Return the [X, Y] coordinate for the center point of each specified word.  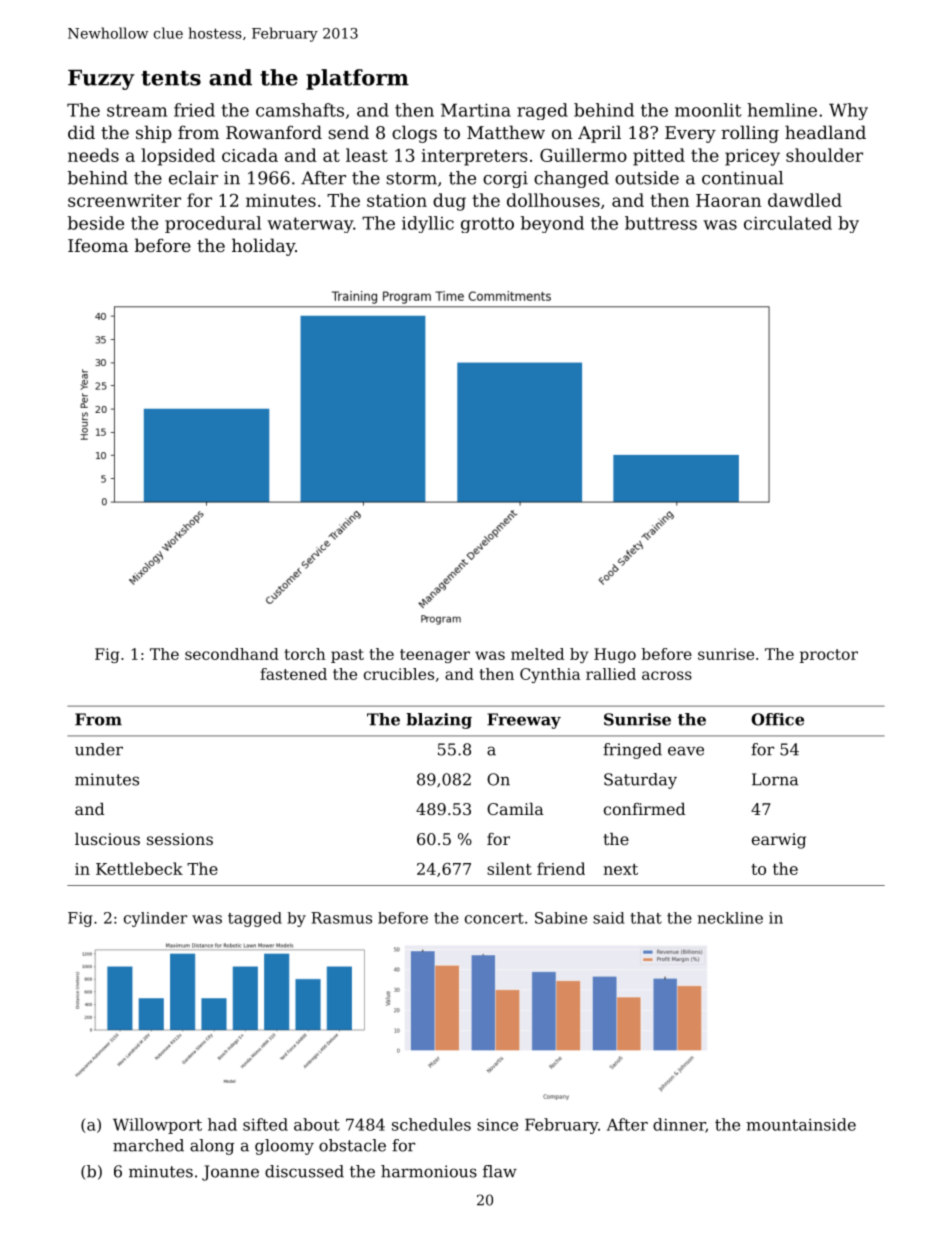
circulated [788, 223]
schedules [431, 1124]
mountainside [801, 1124]
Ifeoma [98, 245]
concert [494, 918]
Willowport [157, 1126]
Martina [476, 110]
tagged [255, 919]
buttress [661, 223]
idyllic [428, 224]
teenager [435, 656]
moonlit [708, 110]
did [81, 132]
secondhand [232, 654]
